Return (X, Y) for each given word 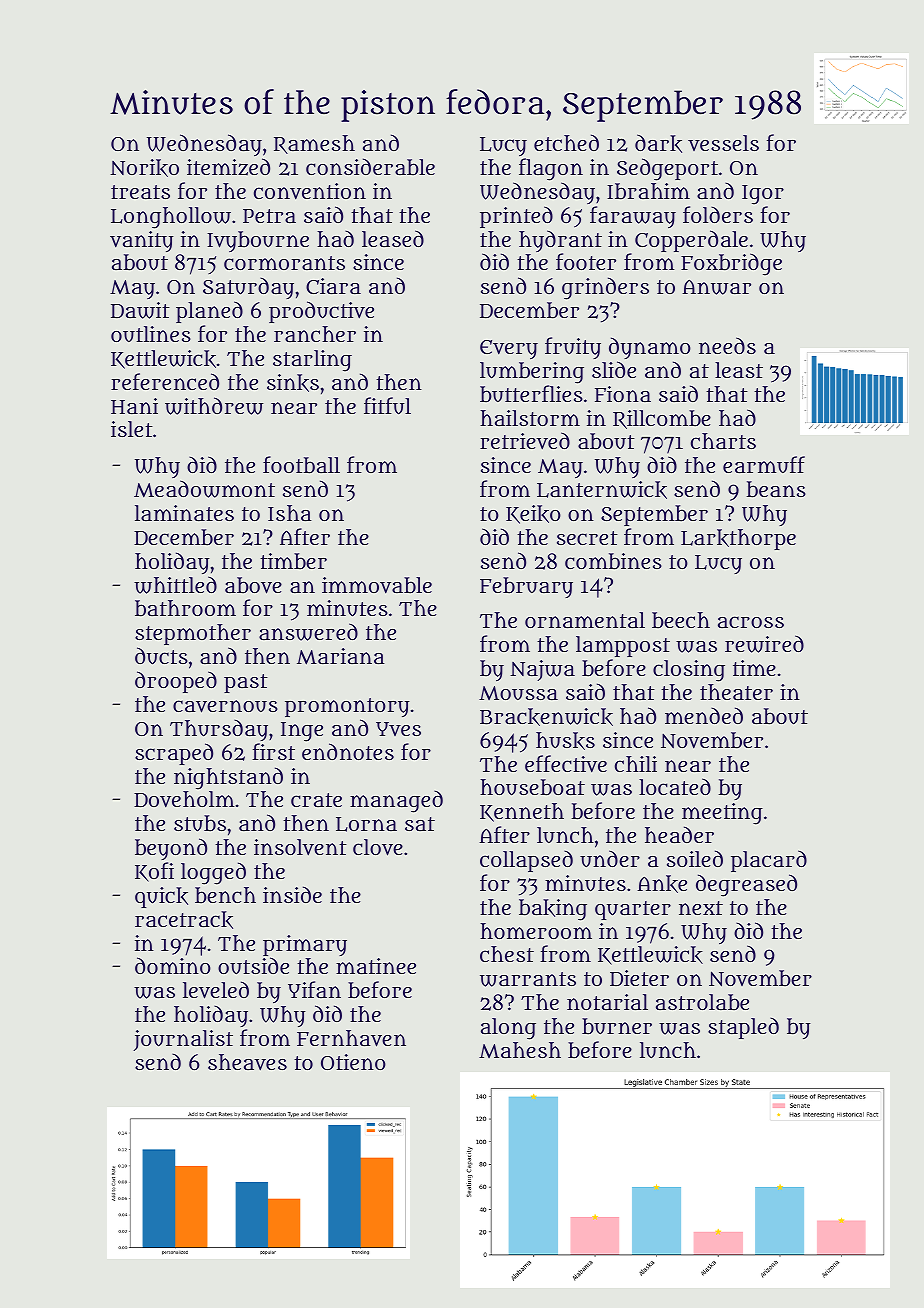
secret (587, 538)
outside (253, 965)
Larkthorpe (738, 539)
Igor (763, 195)
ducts (161, 656)
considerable (370, 166)
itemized (228, 167)
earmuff (764, 464)
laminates (184, 513)
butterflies (531, 393)
